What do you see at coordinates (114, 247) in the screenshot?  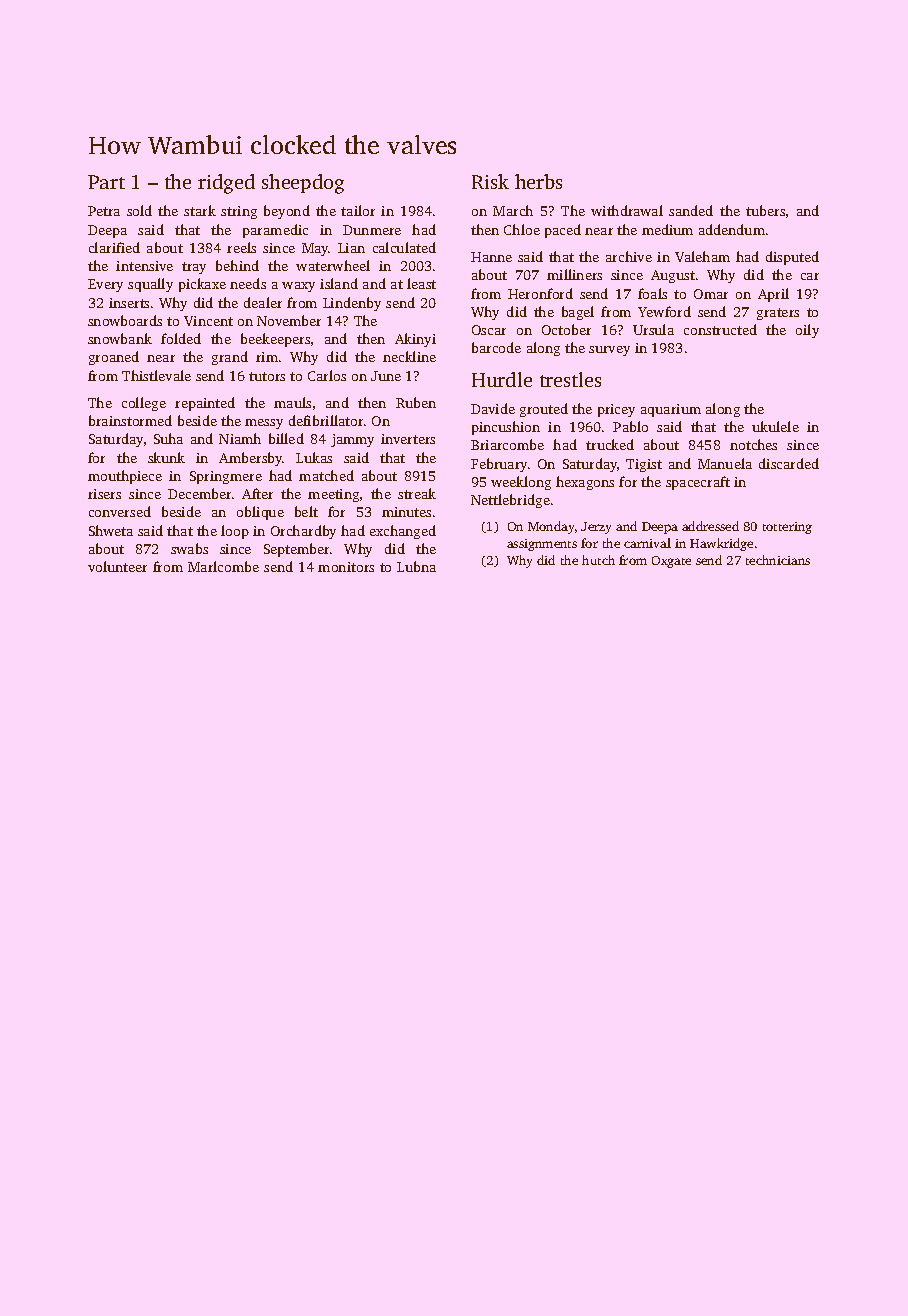 I see `clarified` at bounding box center [114, 247].
